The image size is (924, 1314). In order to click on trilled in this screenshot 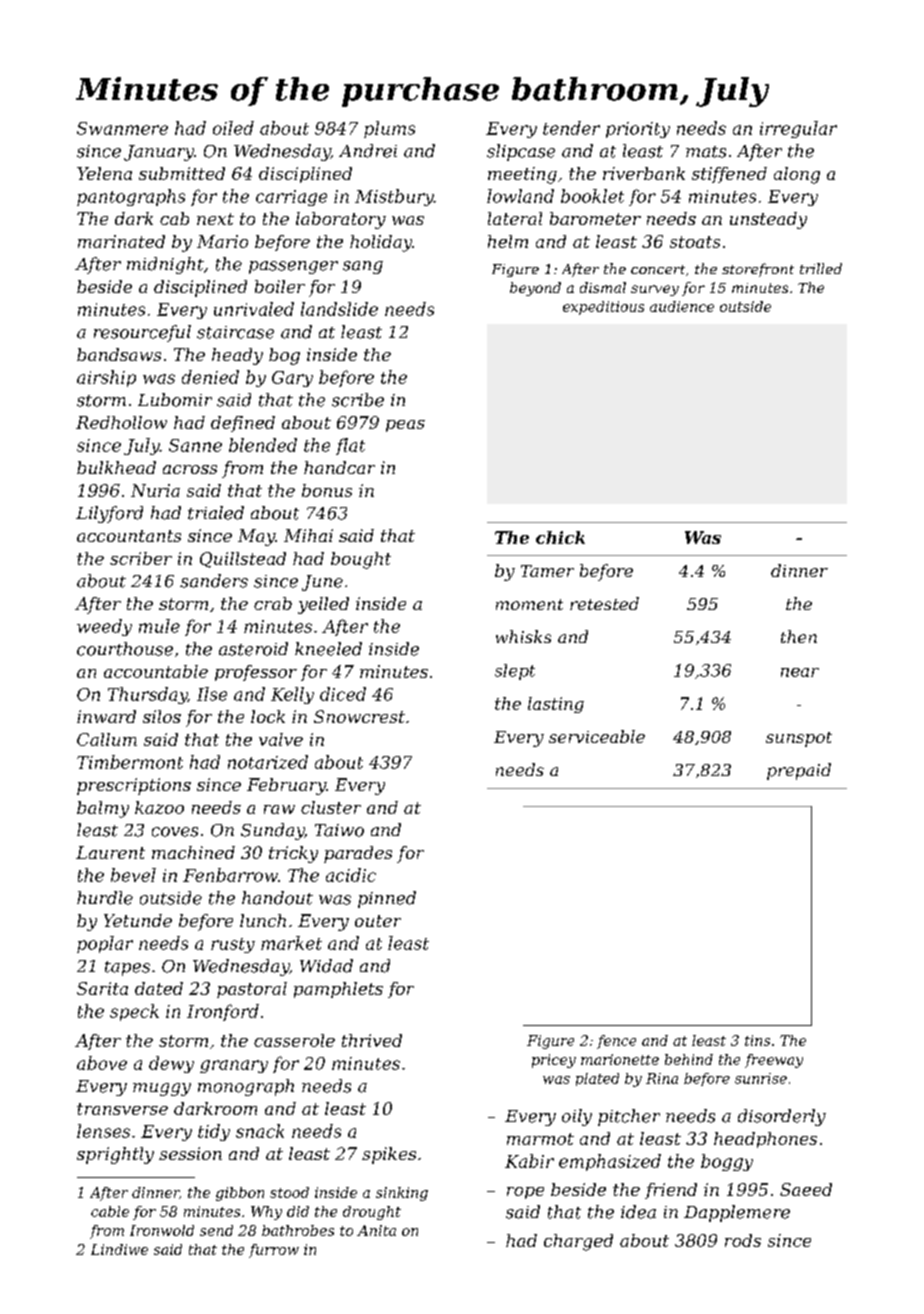, I will do `click(821, 268)`.
